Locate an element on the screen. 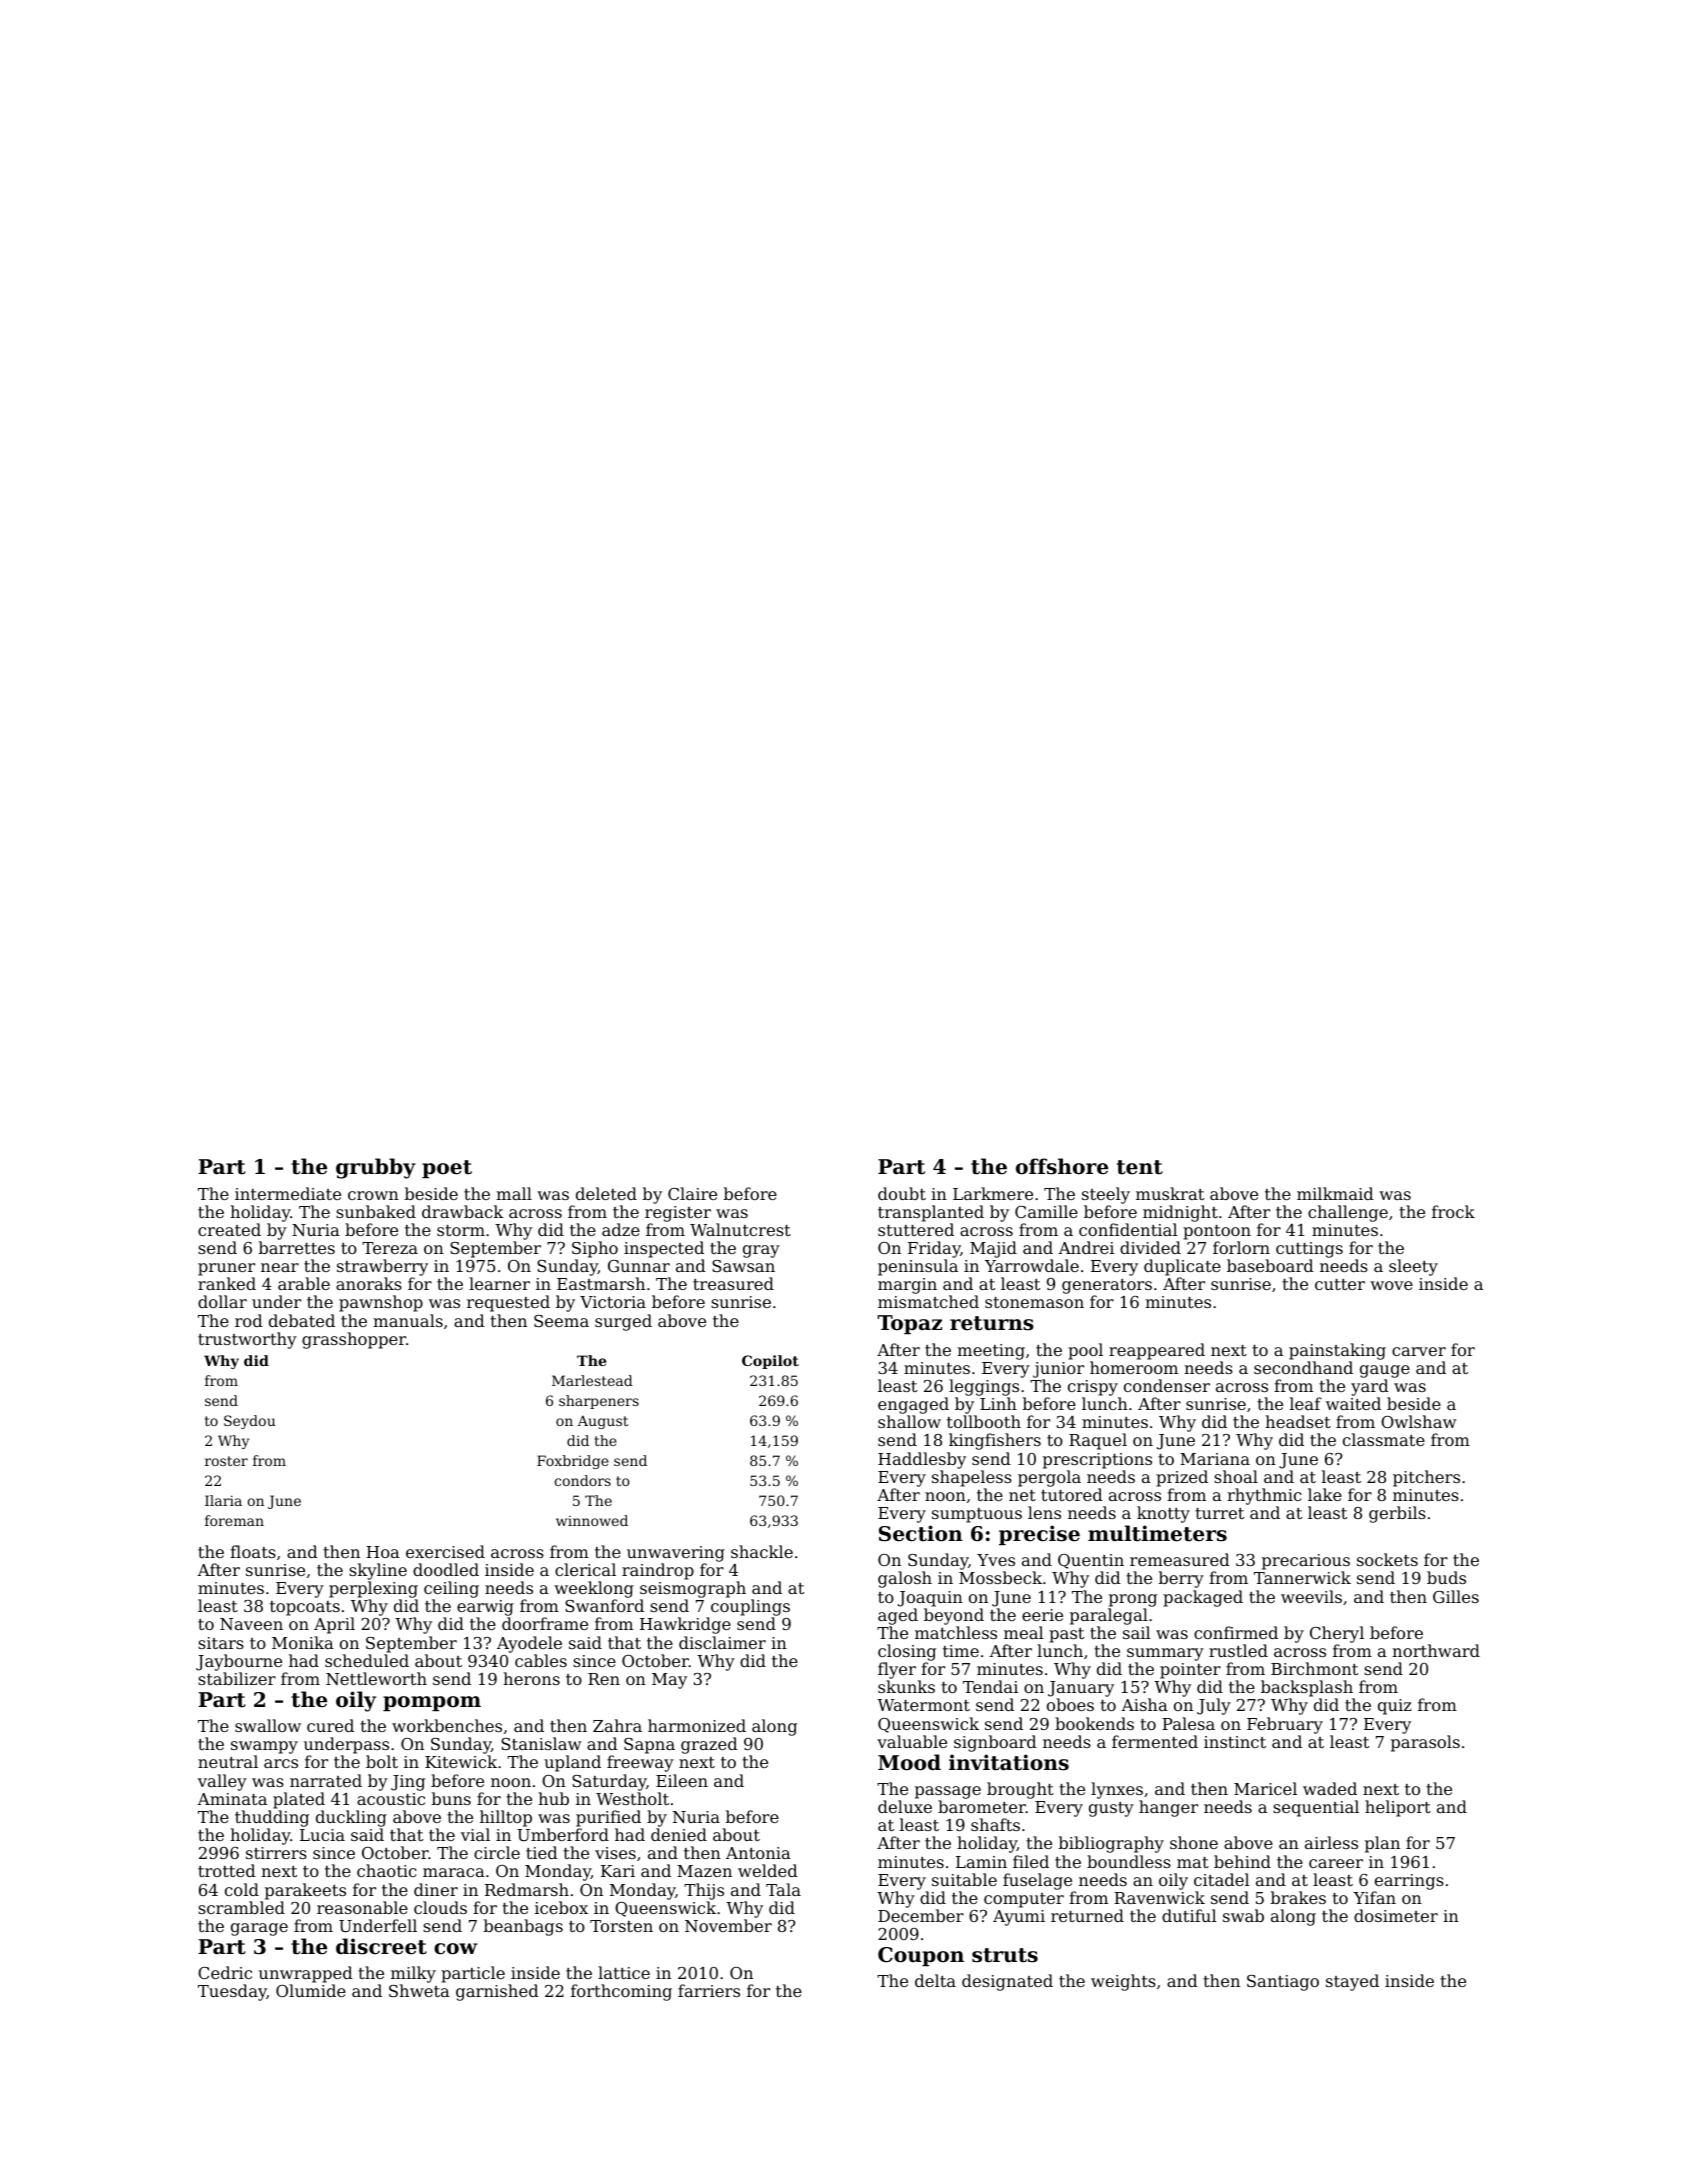  December is located at coordinates (921, 1915).
